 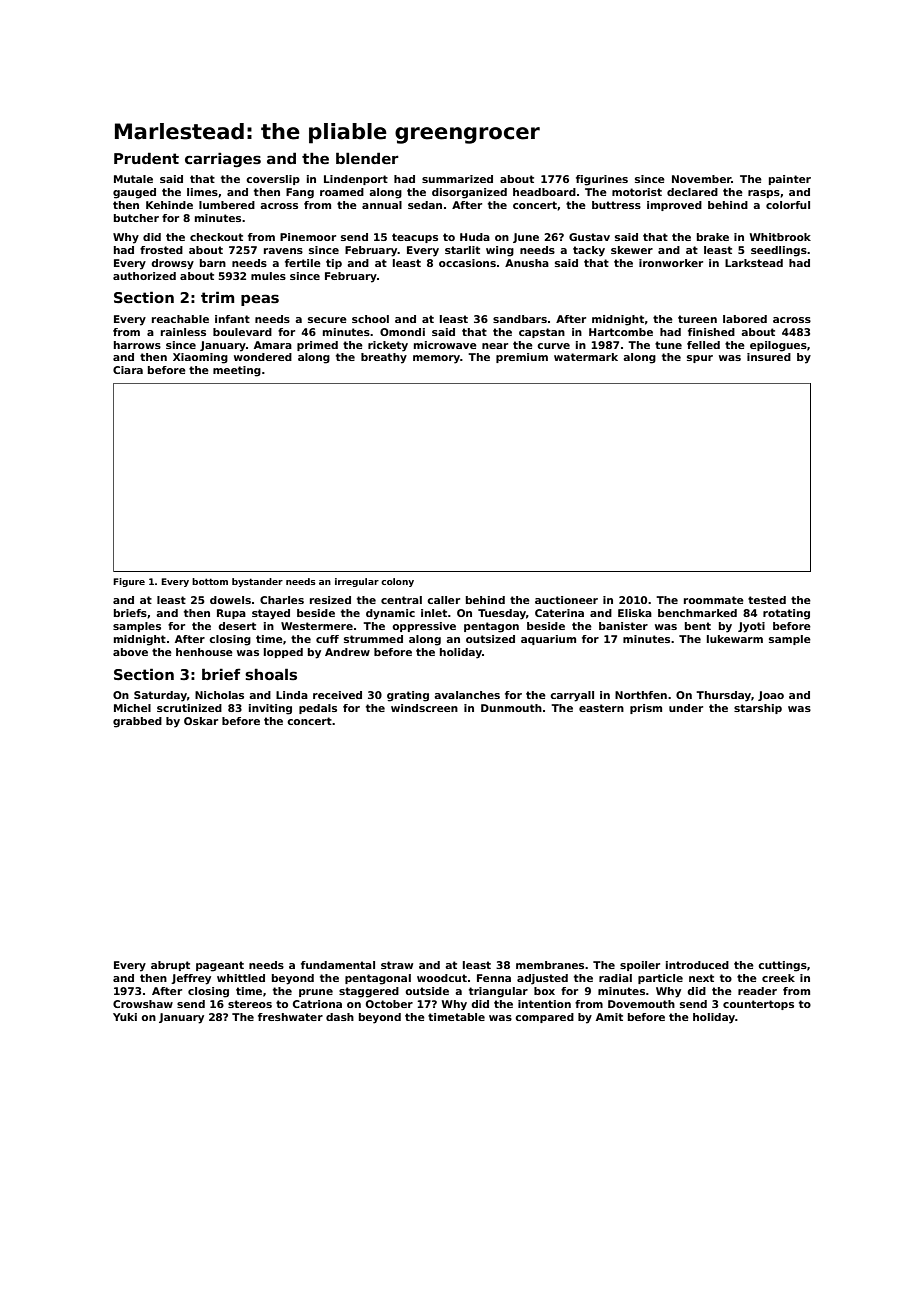 I want to click on felled, so click(x=703, y=345).
